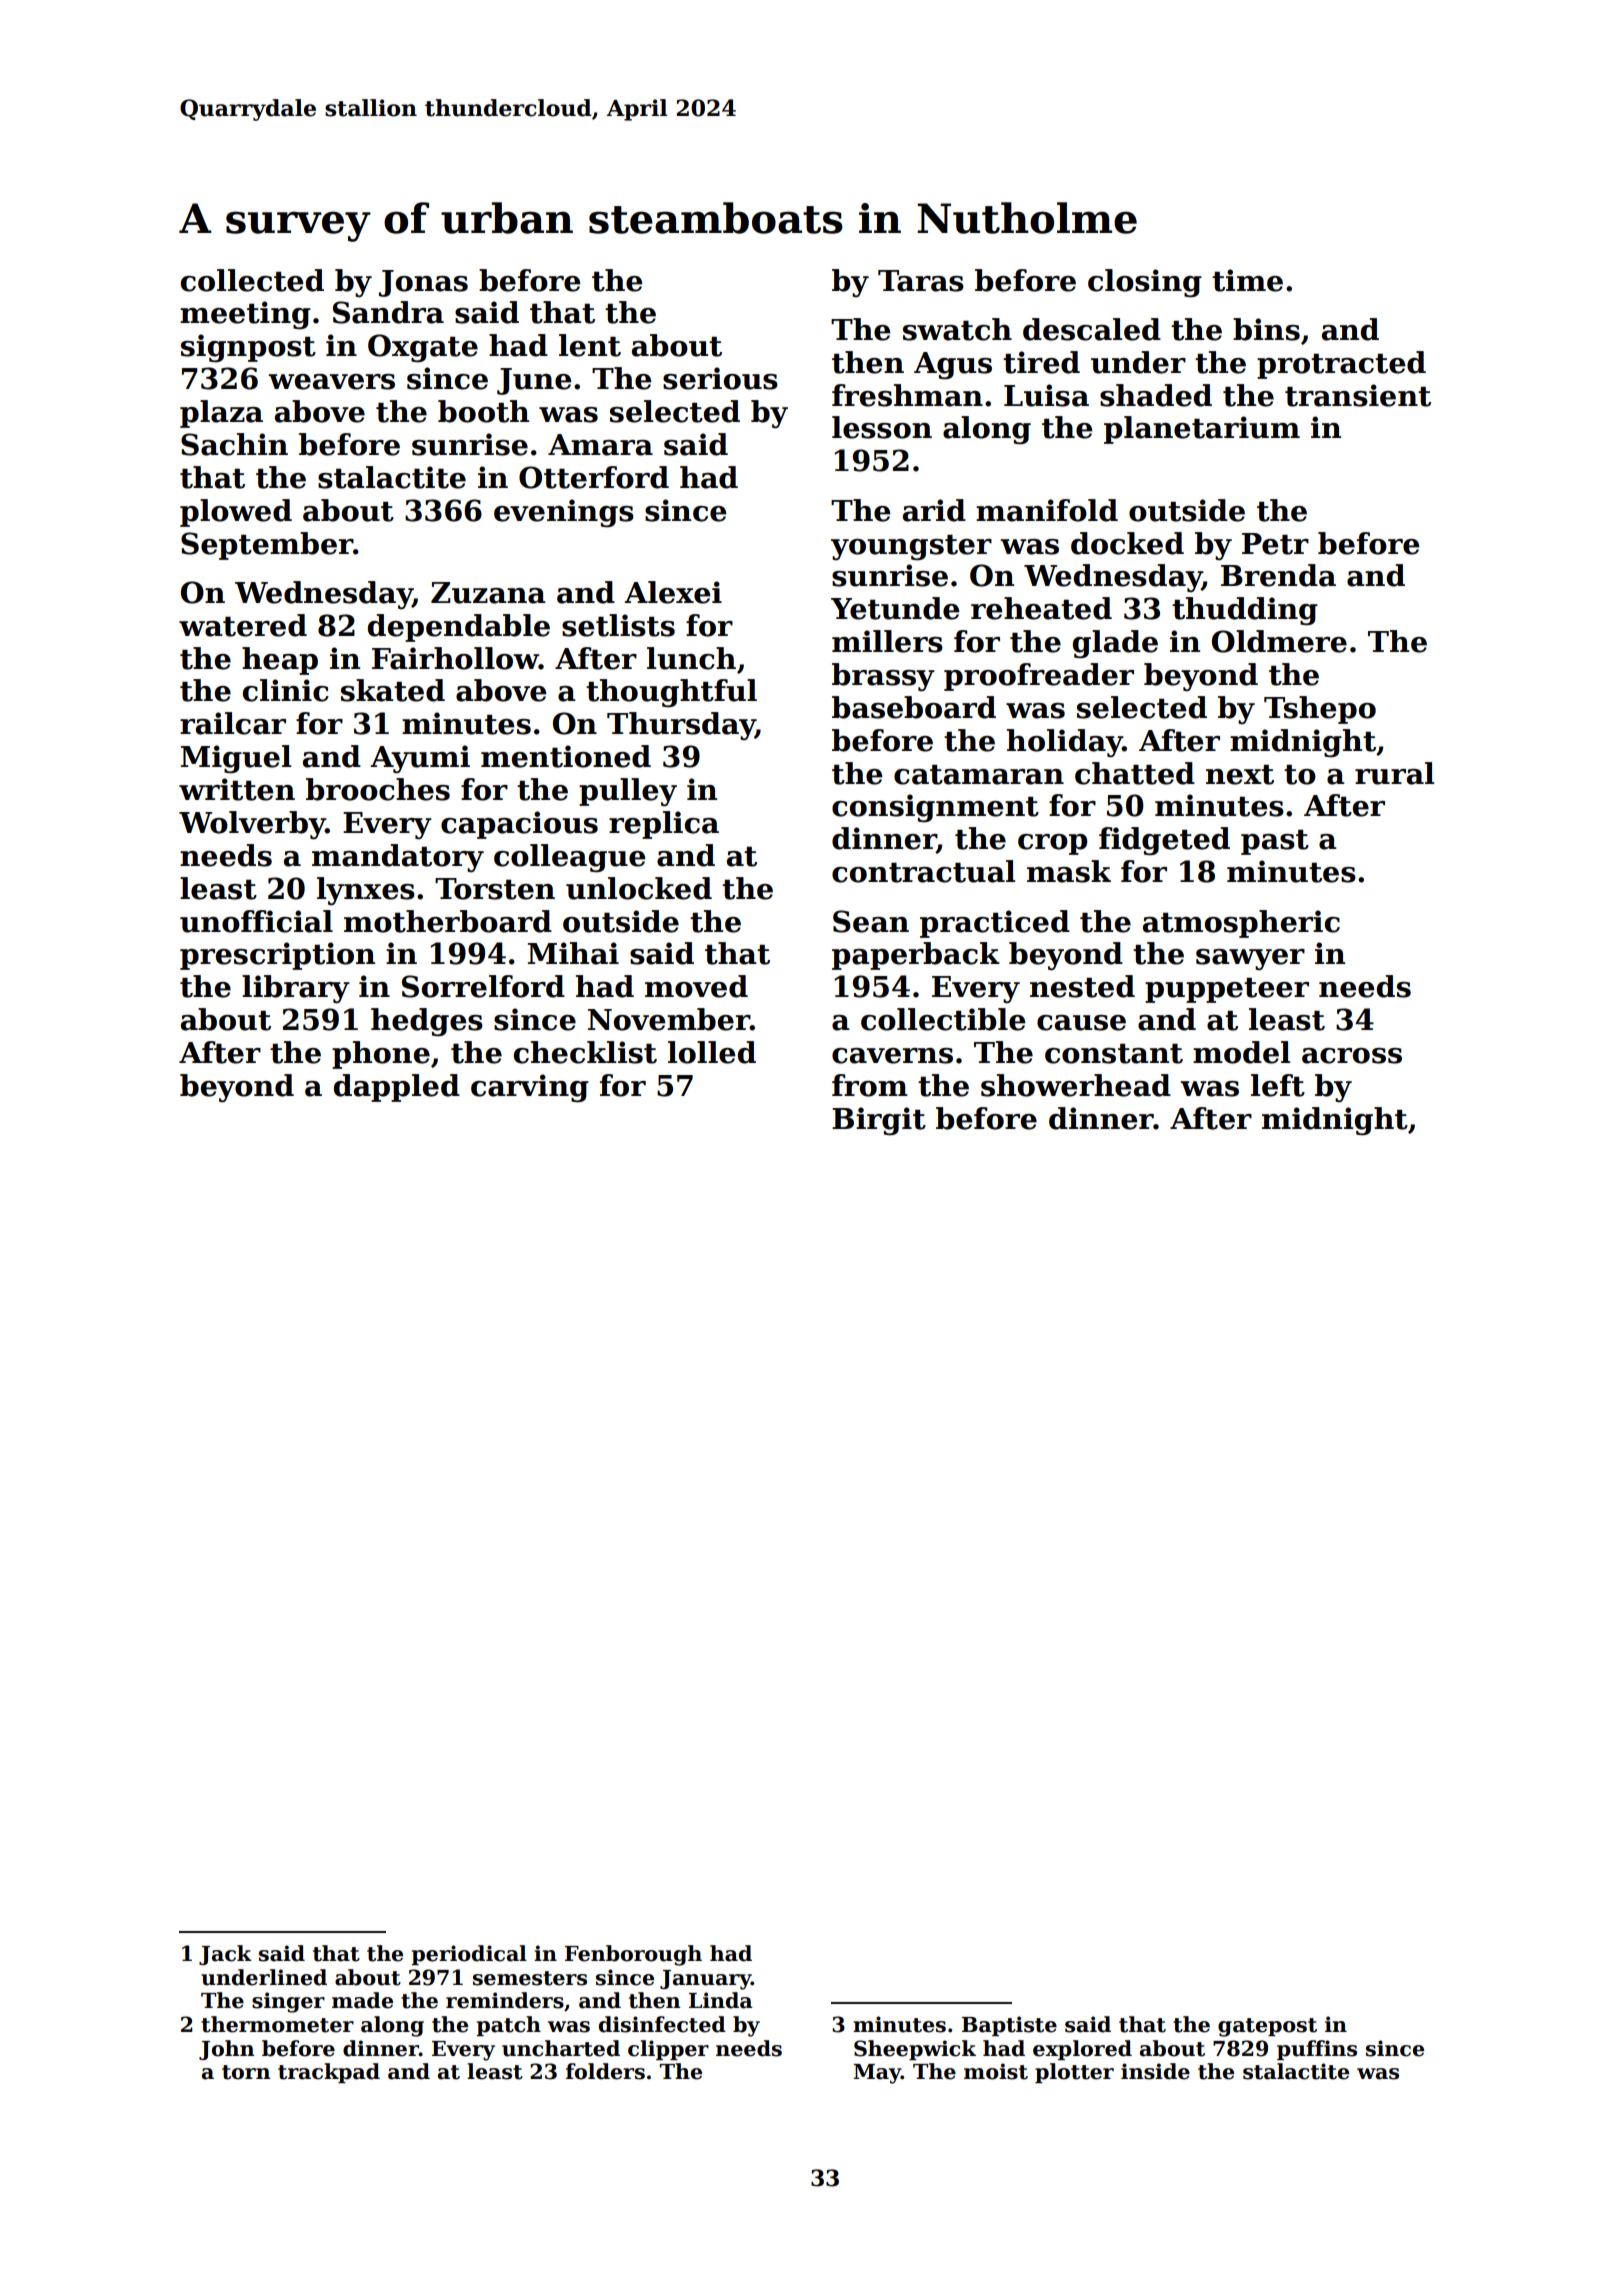 The image size is (1620, 2292). I want to click on collected, so click(252, 280).
